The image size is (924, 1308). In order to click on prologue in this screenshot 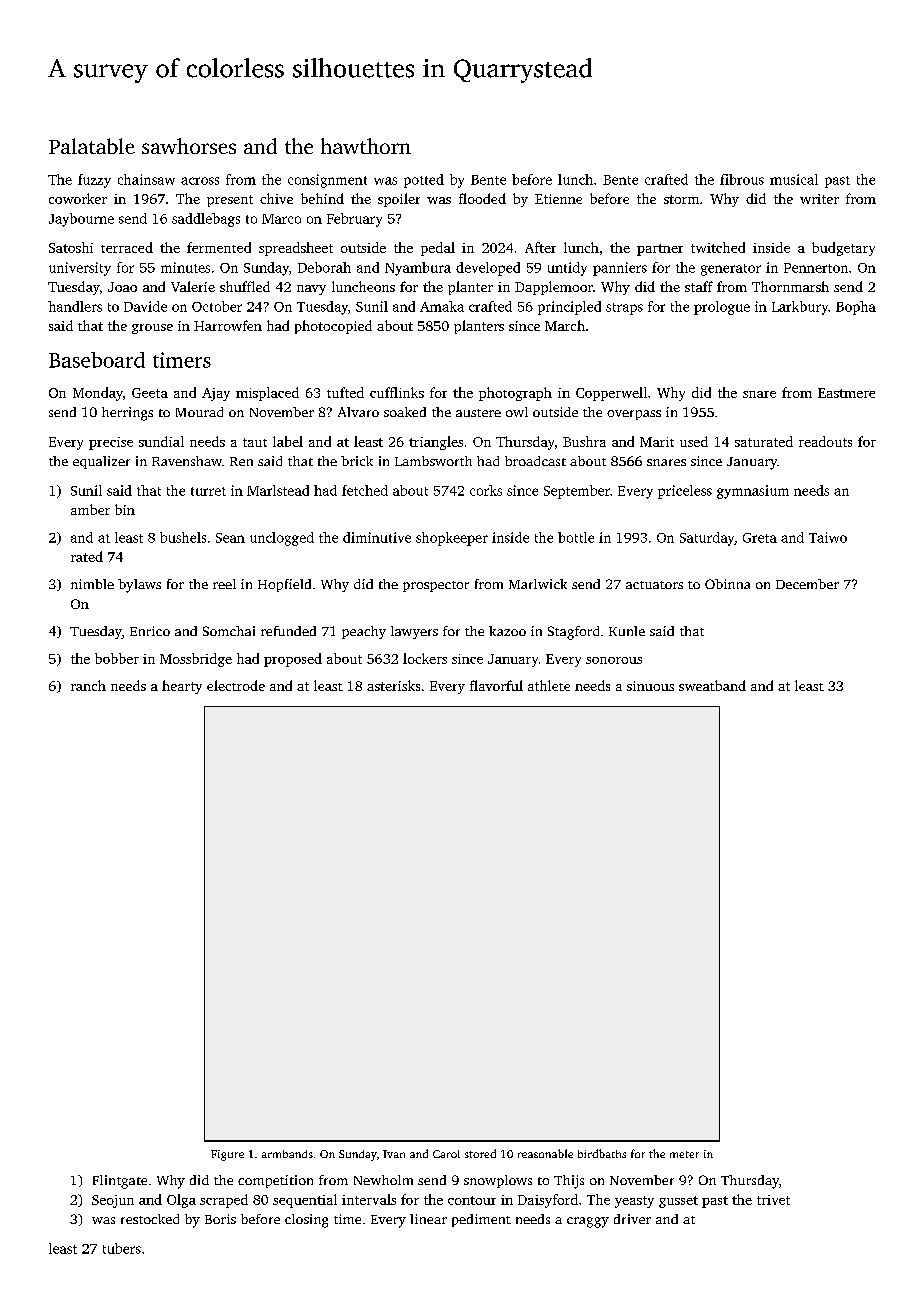, I will do `click(722, 308)`.
